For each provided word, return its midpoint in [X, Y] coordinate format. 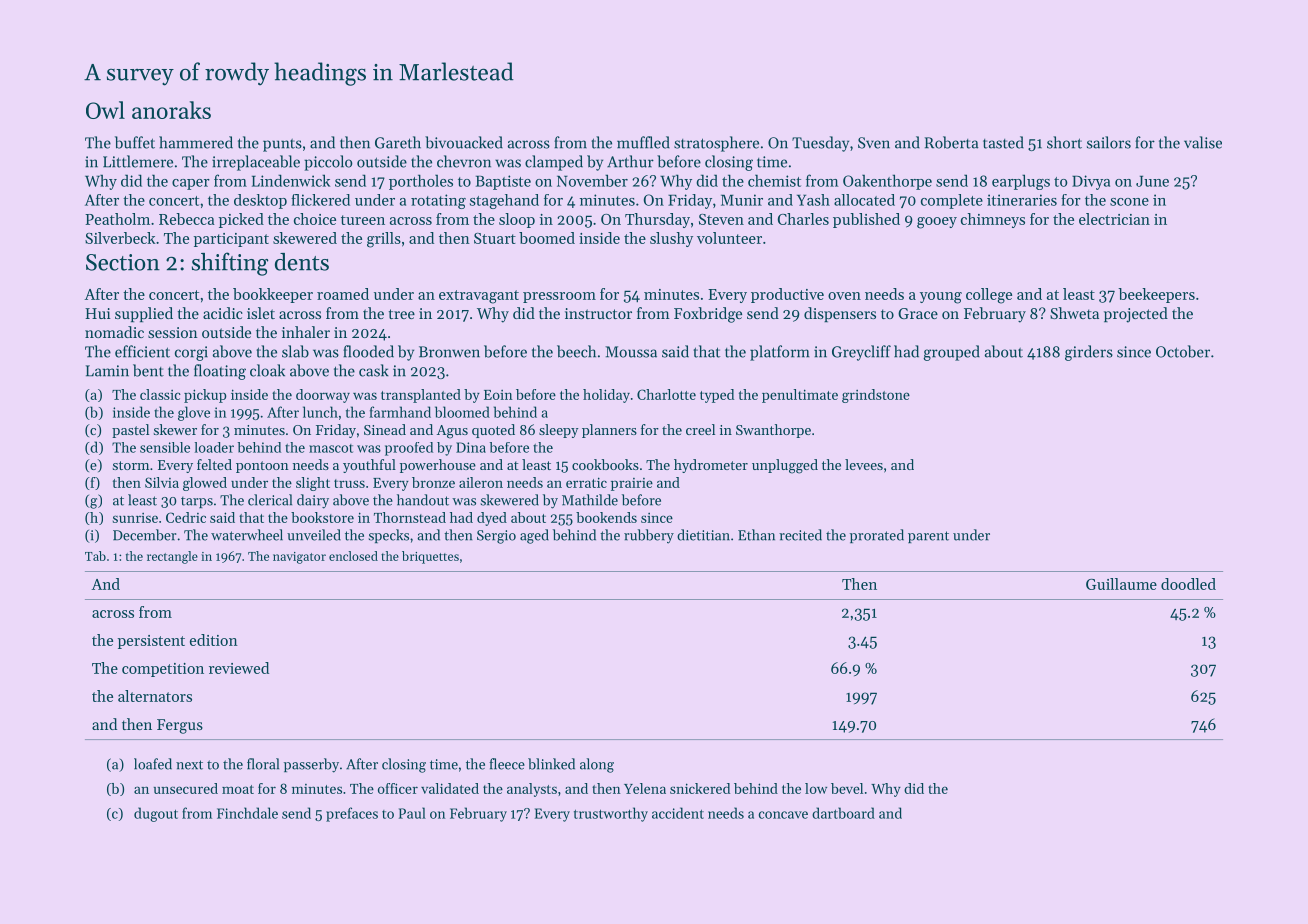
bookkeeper [273, 295]
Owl [105, 110]
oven [844, 296]
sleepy [559, 431]
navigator [299, 558]
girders [1089, 353]
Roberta [951, 142]
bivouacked [464, 142]
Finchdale [247, 813]
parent [928, 537]
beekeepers [1156, 295]
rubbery [649, 536]
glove [194, 413]
